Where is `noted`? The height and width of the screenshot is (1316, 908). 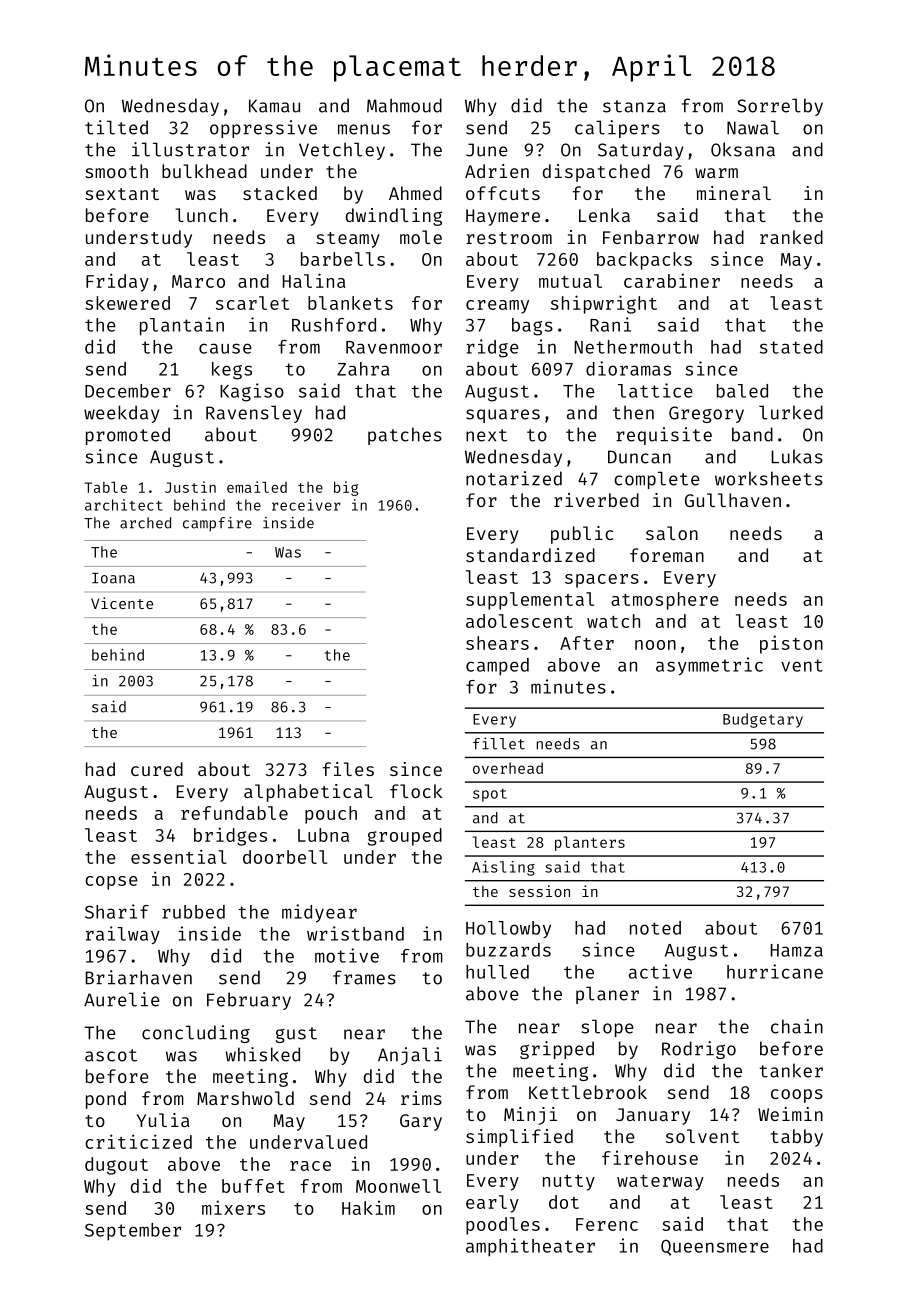 noted is located at coordinates (655, 928).
